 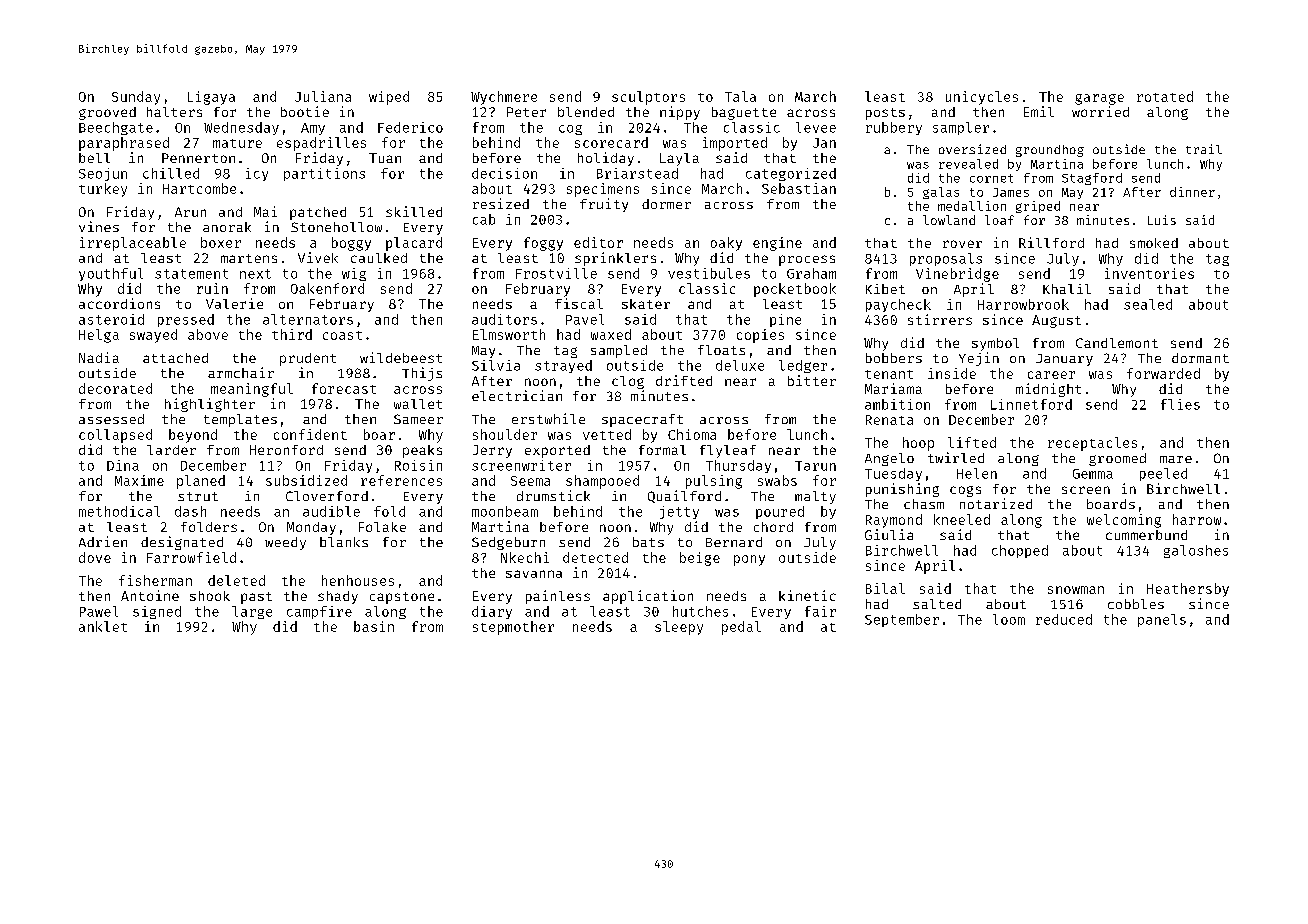 I want to click on unicycles, so click(x=982, y=98).
